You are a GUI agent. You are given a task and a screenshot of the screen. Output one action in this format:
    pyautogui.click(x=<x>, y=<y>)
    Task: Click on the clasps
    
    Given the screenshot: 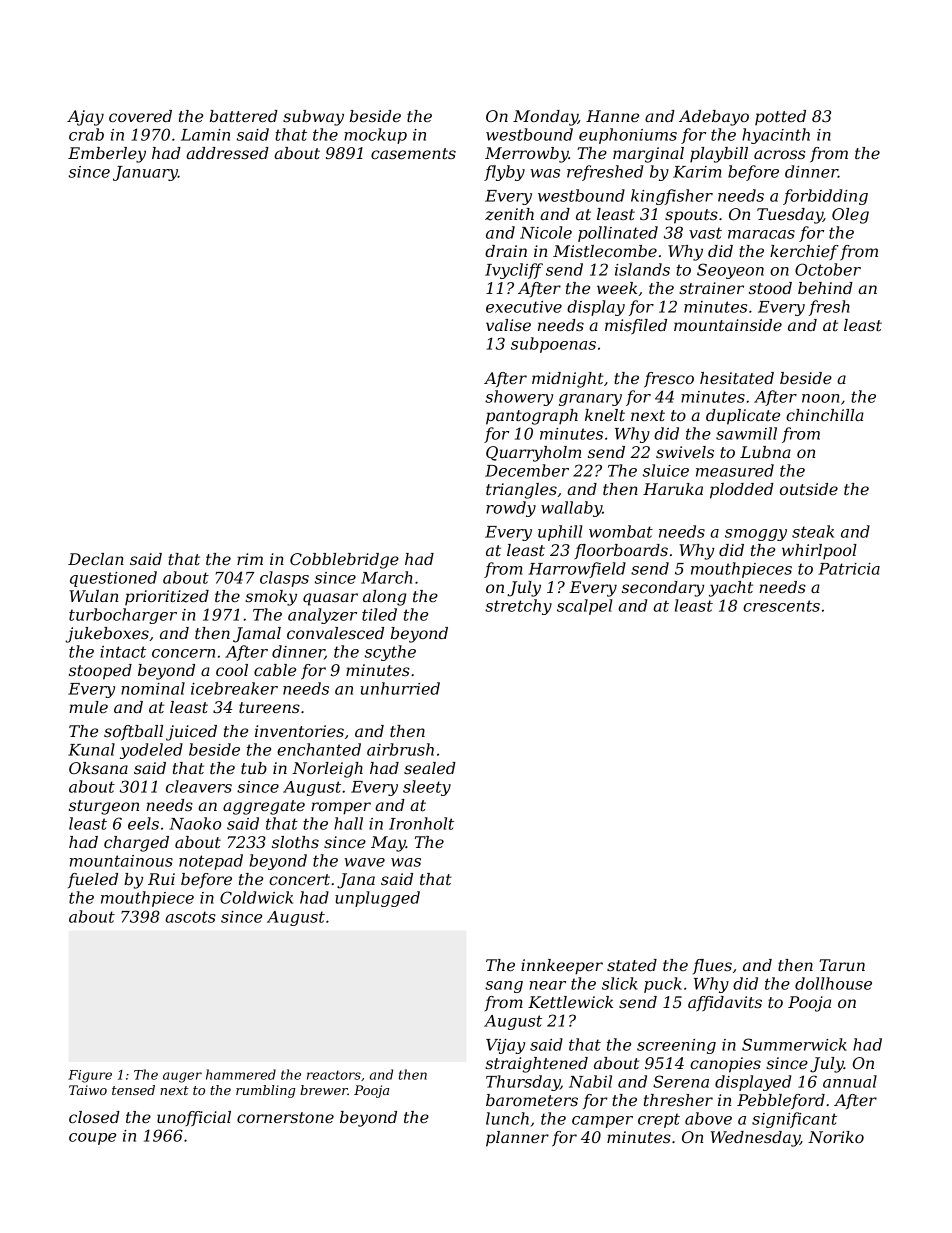 What is the action you would take?
    pyautogui.click(x=284, y=579)
